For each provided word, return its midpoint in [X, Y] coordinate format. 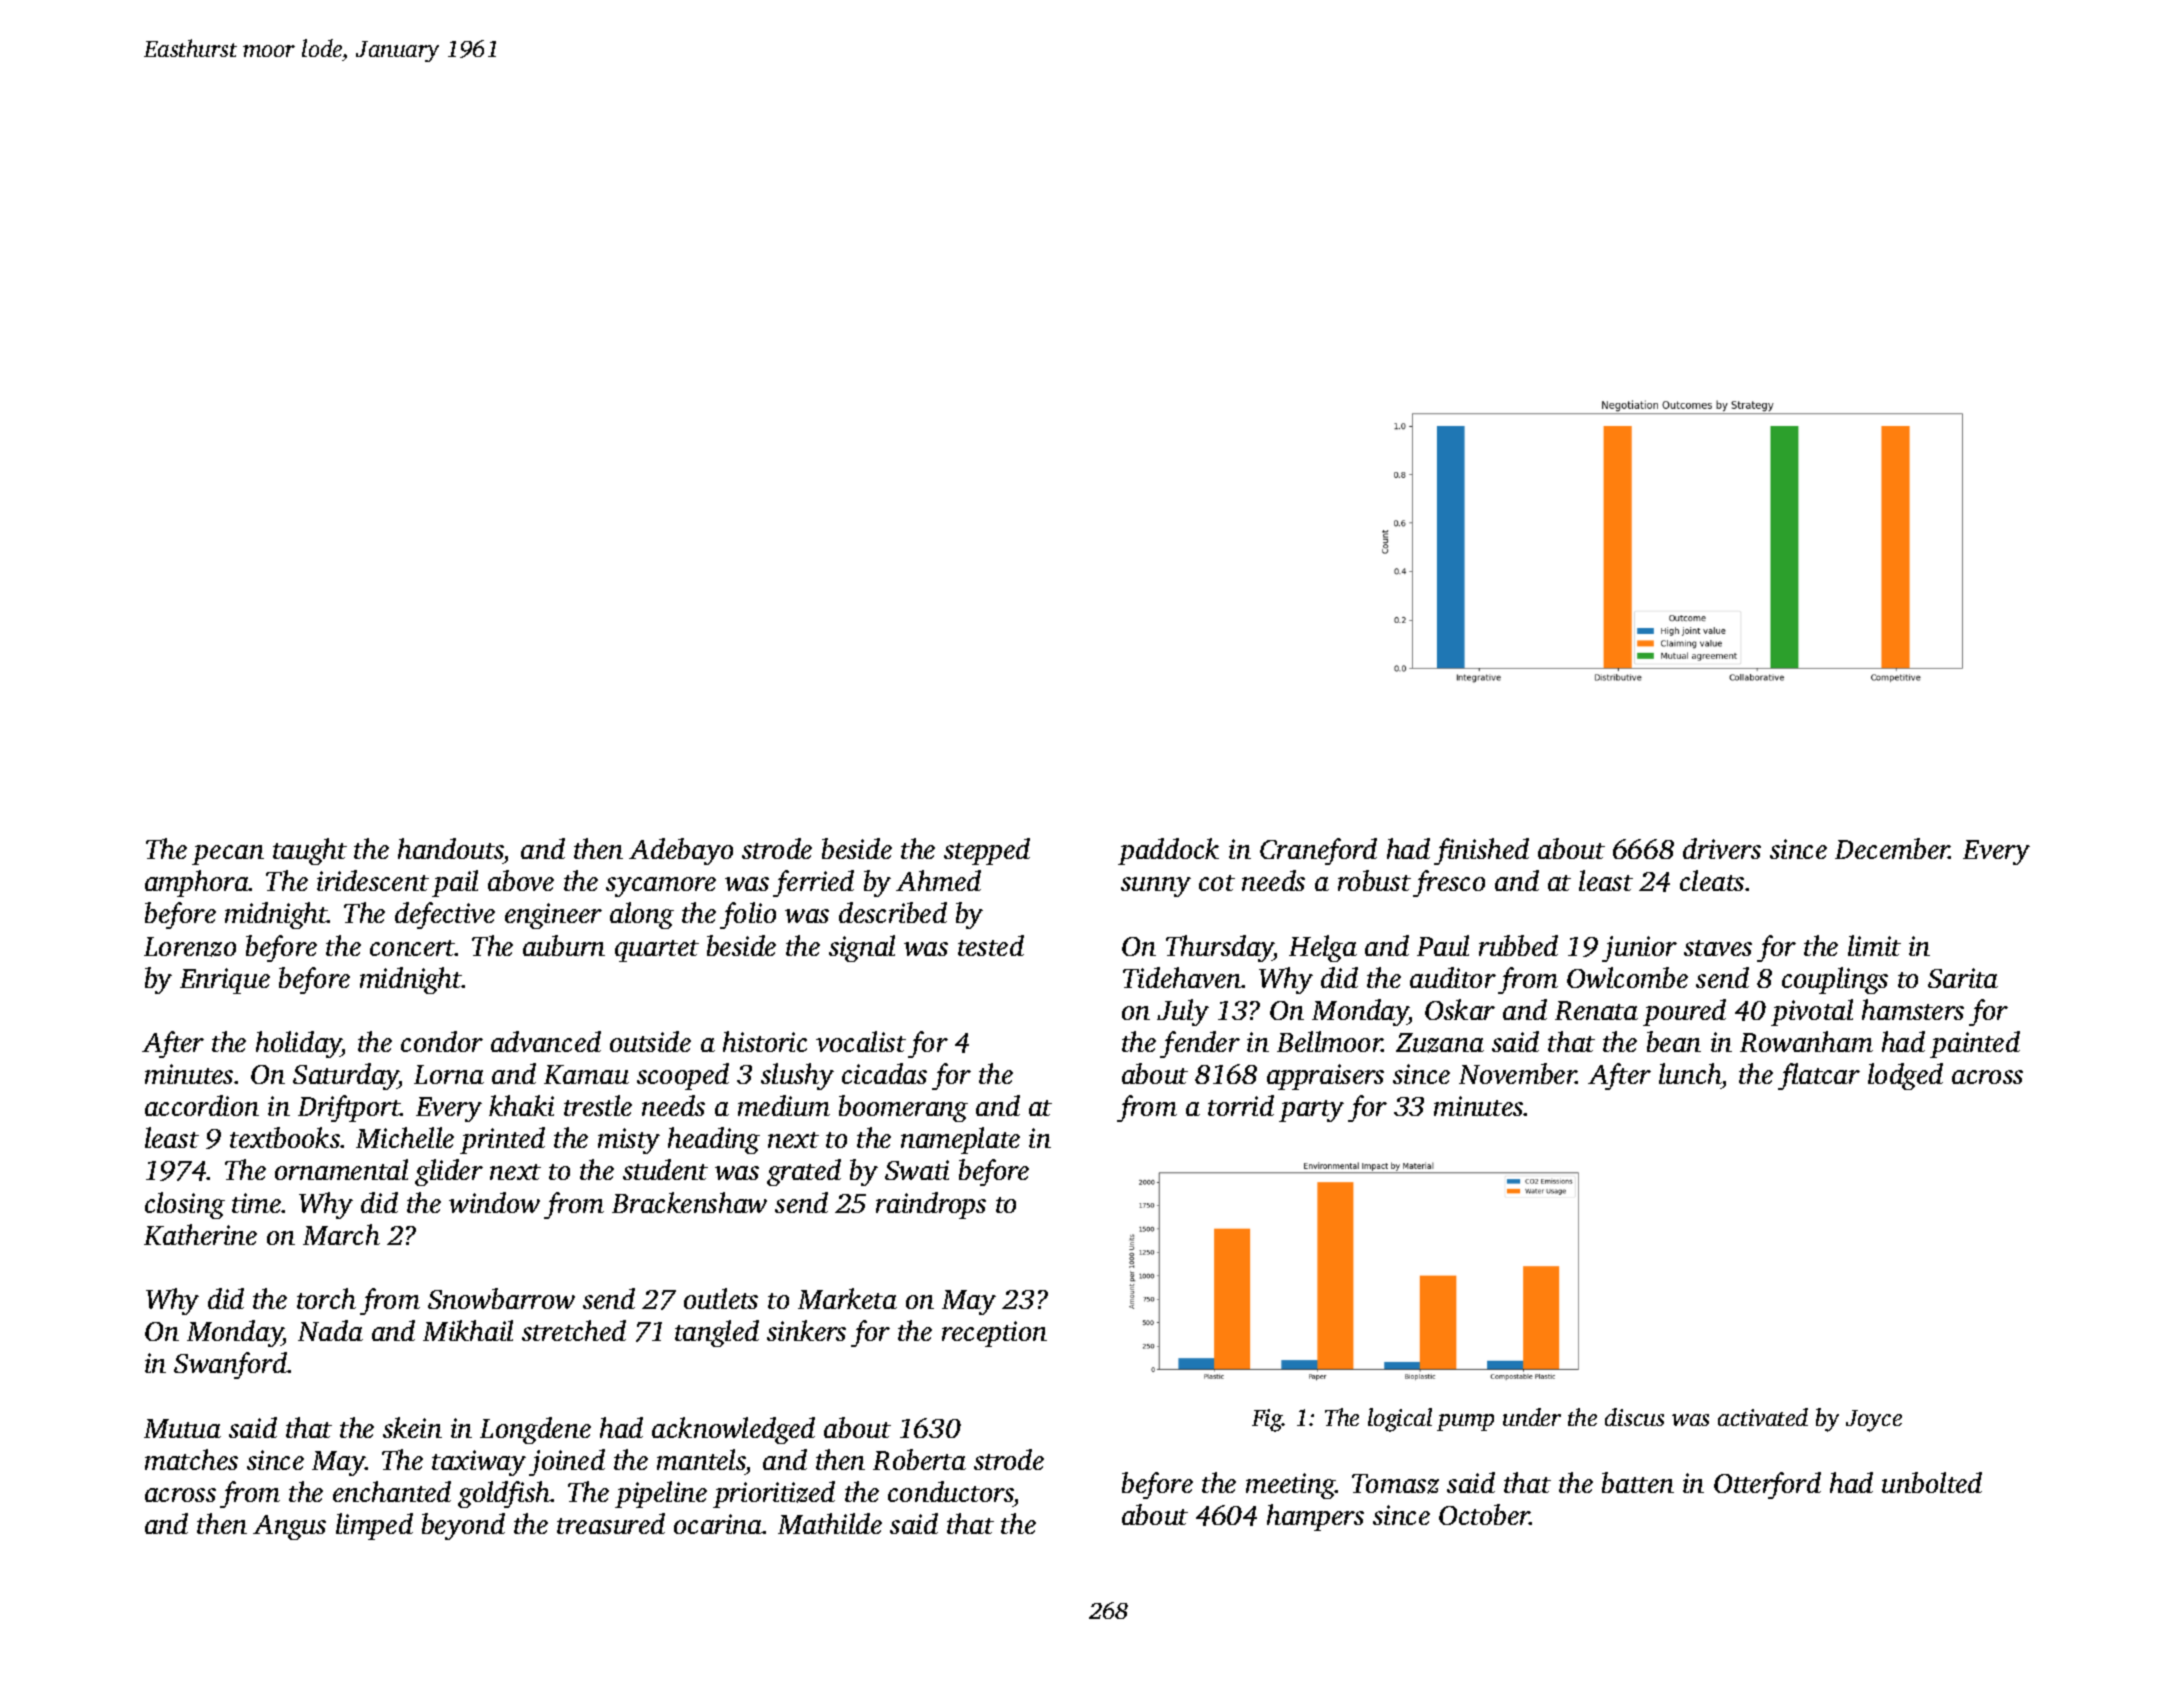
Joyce [1874, 1421]
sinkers [806, 1330]
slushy [797, 1076]
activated [1763, 1417]
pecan [228, 855]
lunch [1690, 1073]
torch [326, 1298]
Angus [289, 1527]
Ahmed [938, 880]
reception [994, 1334]
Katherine [200, 1234]
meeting [1291, 1486]
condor [442, 1041]
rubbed [1518, 945]
